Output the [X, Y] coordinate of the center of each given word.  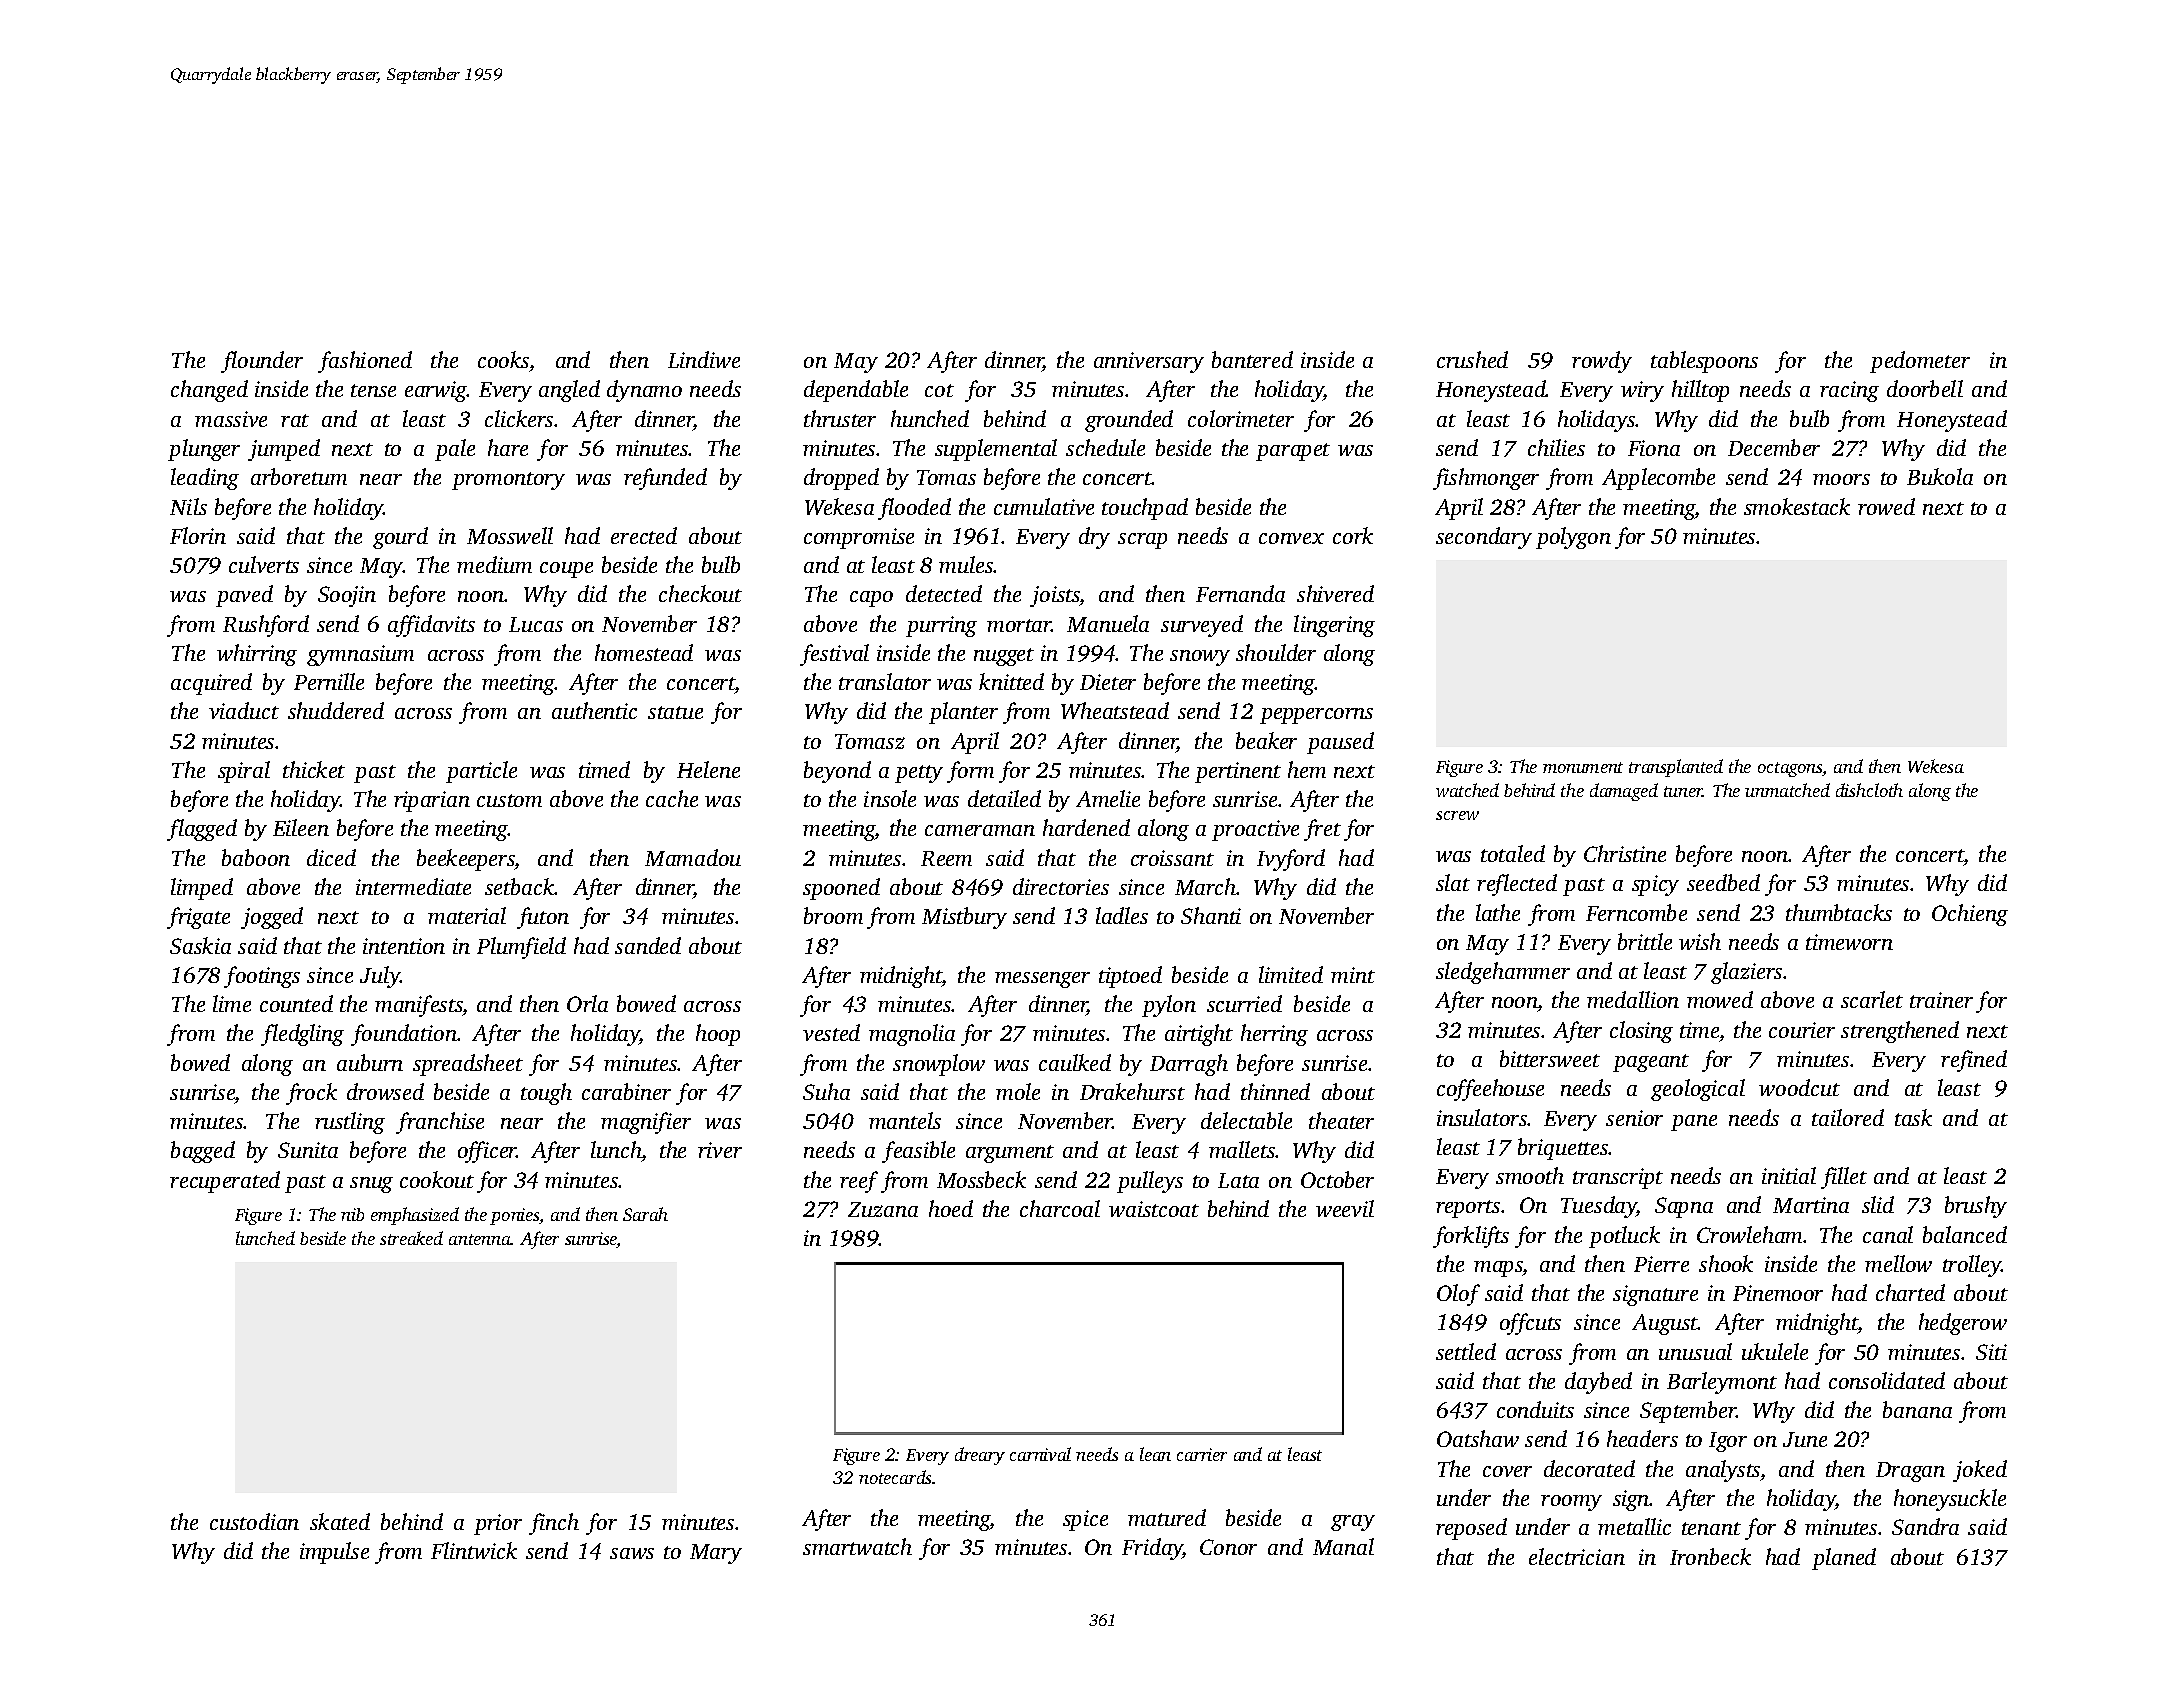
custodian [254, 1521]
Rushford [266, 626]
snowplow [939, 1065]
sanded [648, 945]
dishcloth [1869, 790]
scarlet [1872, 999]
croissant [1172, 858]
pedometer [1920, 362]
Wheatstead [1115, 710]
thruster [840, 418]
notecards [896, 1477]
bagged [203, 1152]
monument [1583, 767]
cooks [503, 359]
